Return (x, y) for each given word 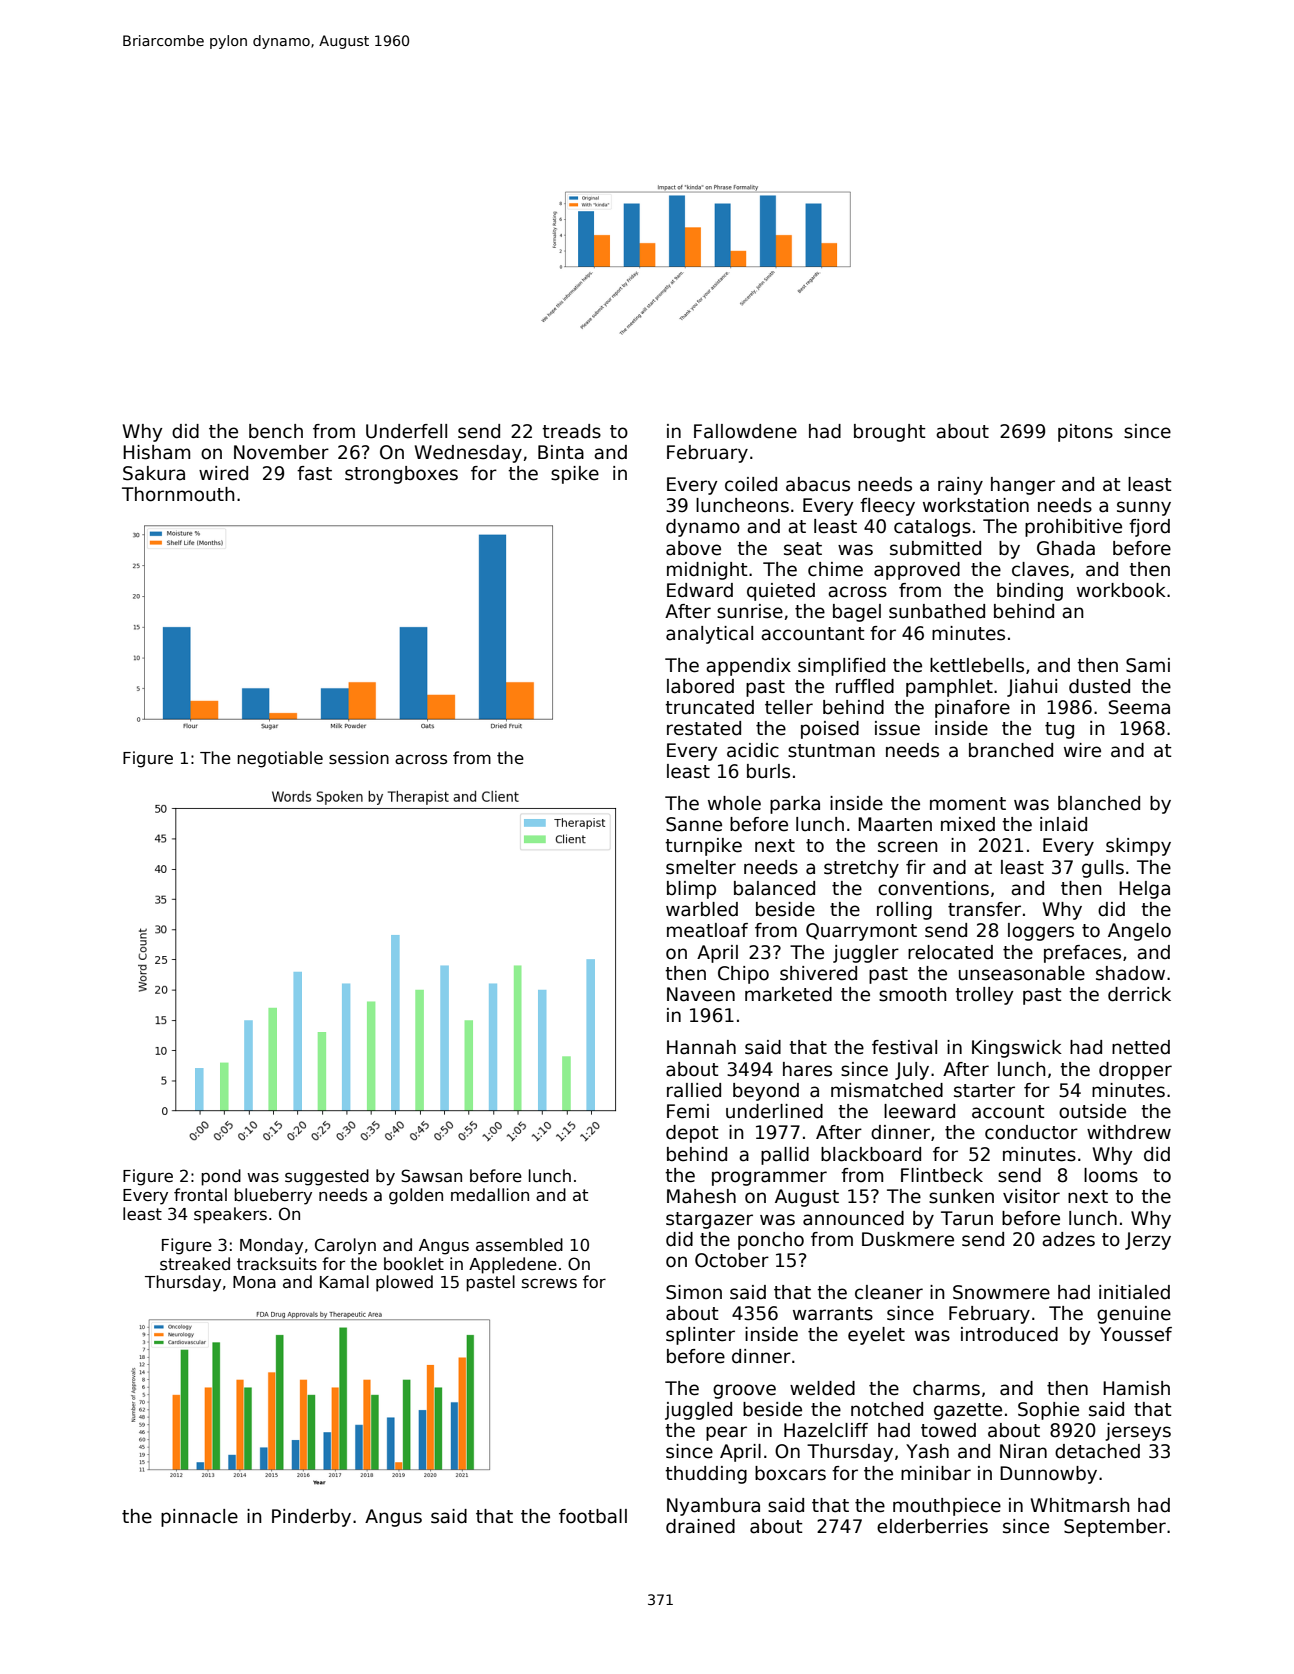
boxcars (790, 1473)
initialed (1134, 1292)
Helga (1144, 890)
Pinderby (311, 1518)
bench (276, 431)
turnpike (703, 847)
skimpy (1138, 847)
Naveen (701, 994)
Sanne (694, 824)
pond (221, 1177)
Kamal (344, 1281)
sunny (1144, 508)
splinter (700, 1336)
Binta (561, 452)
